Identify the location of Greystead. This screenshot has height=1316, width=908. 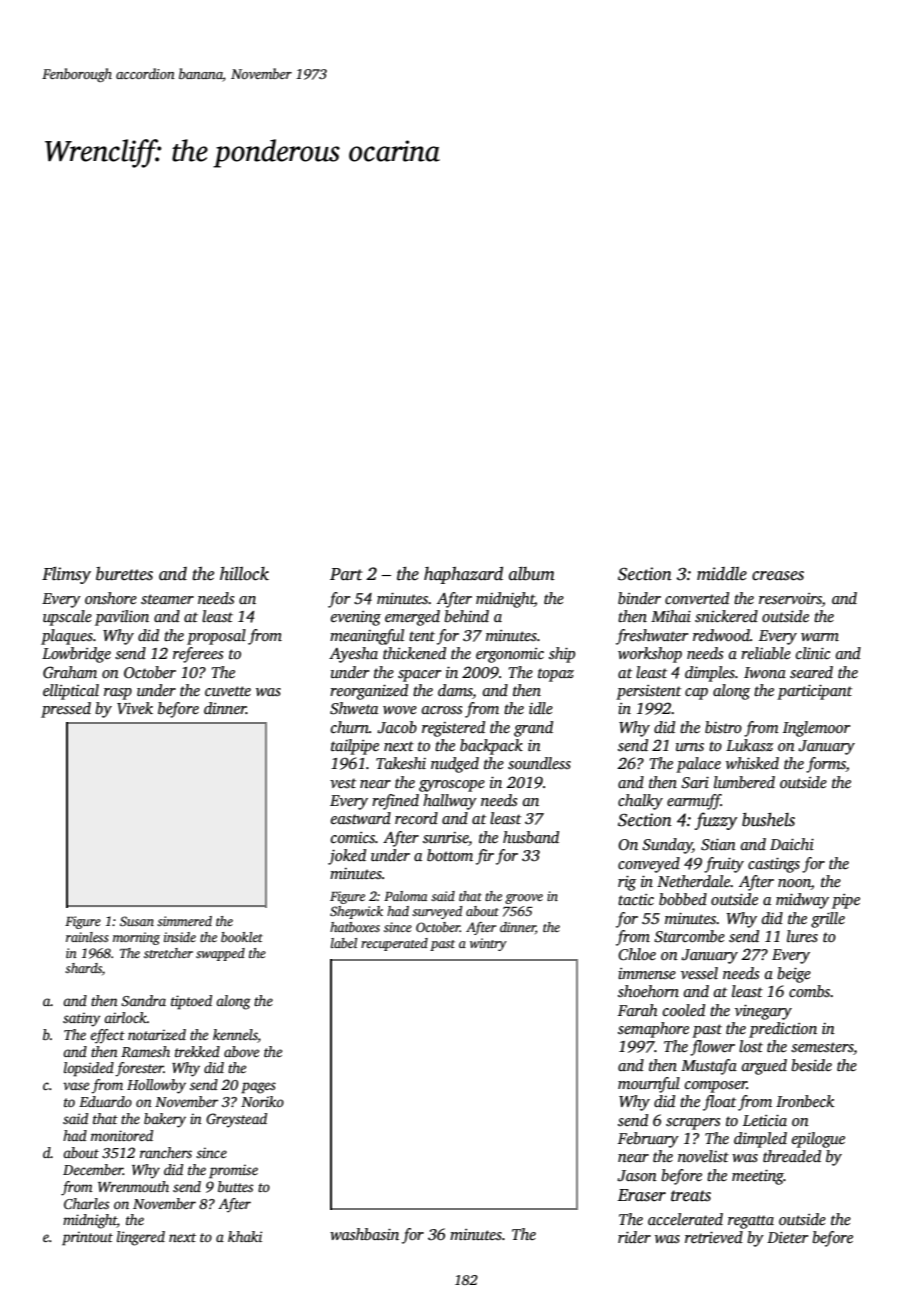
(236, 1120).
